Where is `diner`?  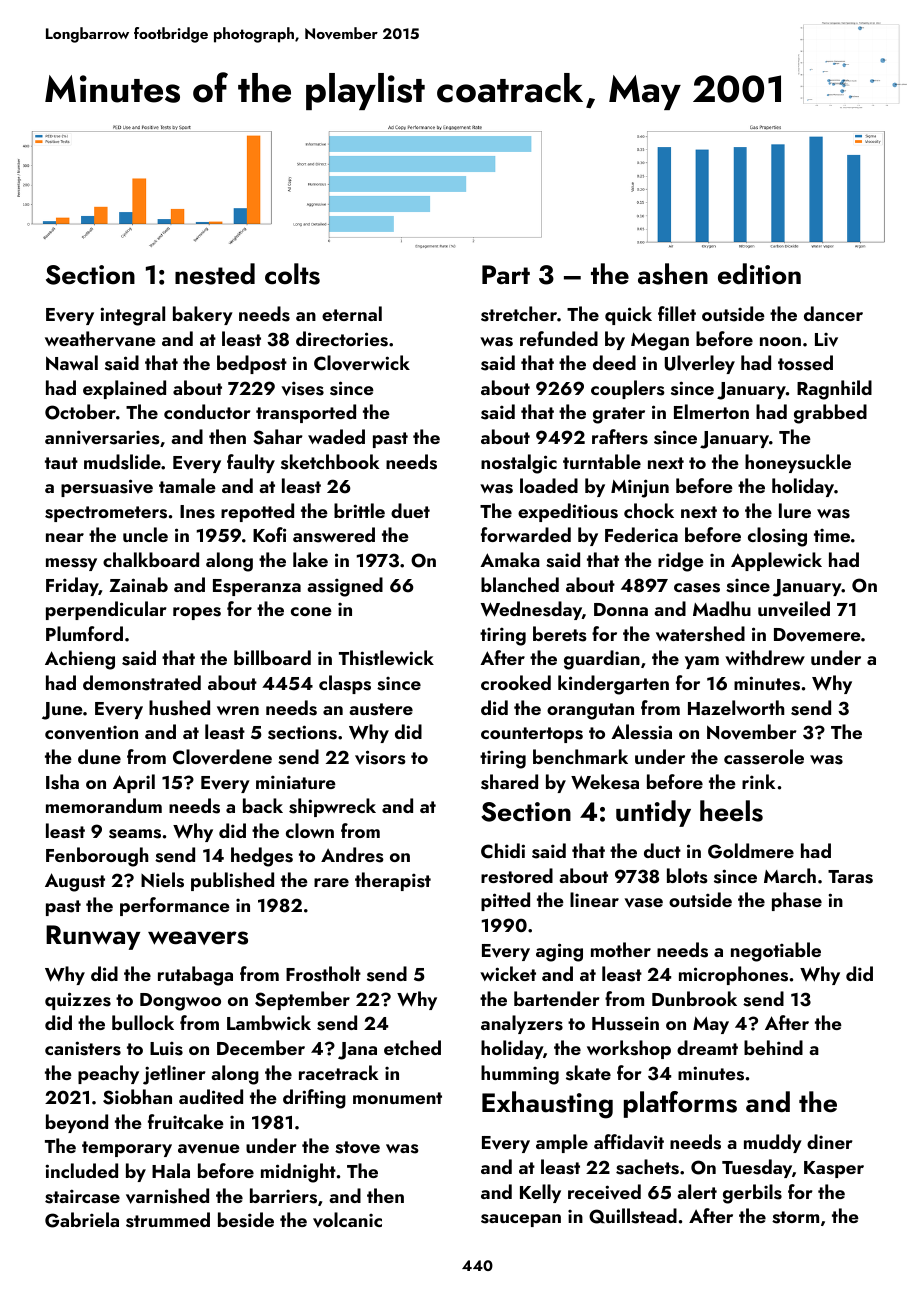
diner is located at coordinates (830, 1141).
